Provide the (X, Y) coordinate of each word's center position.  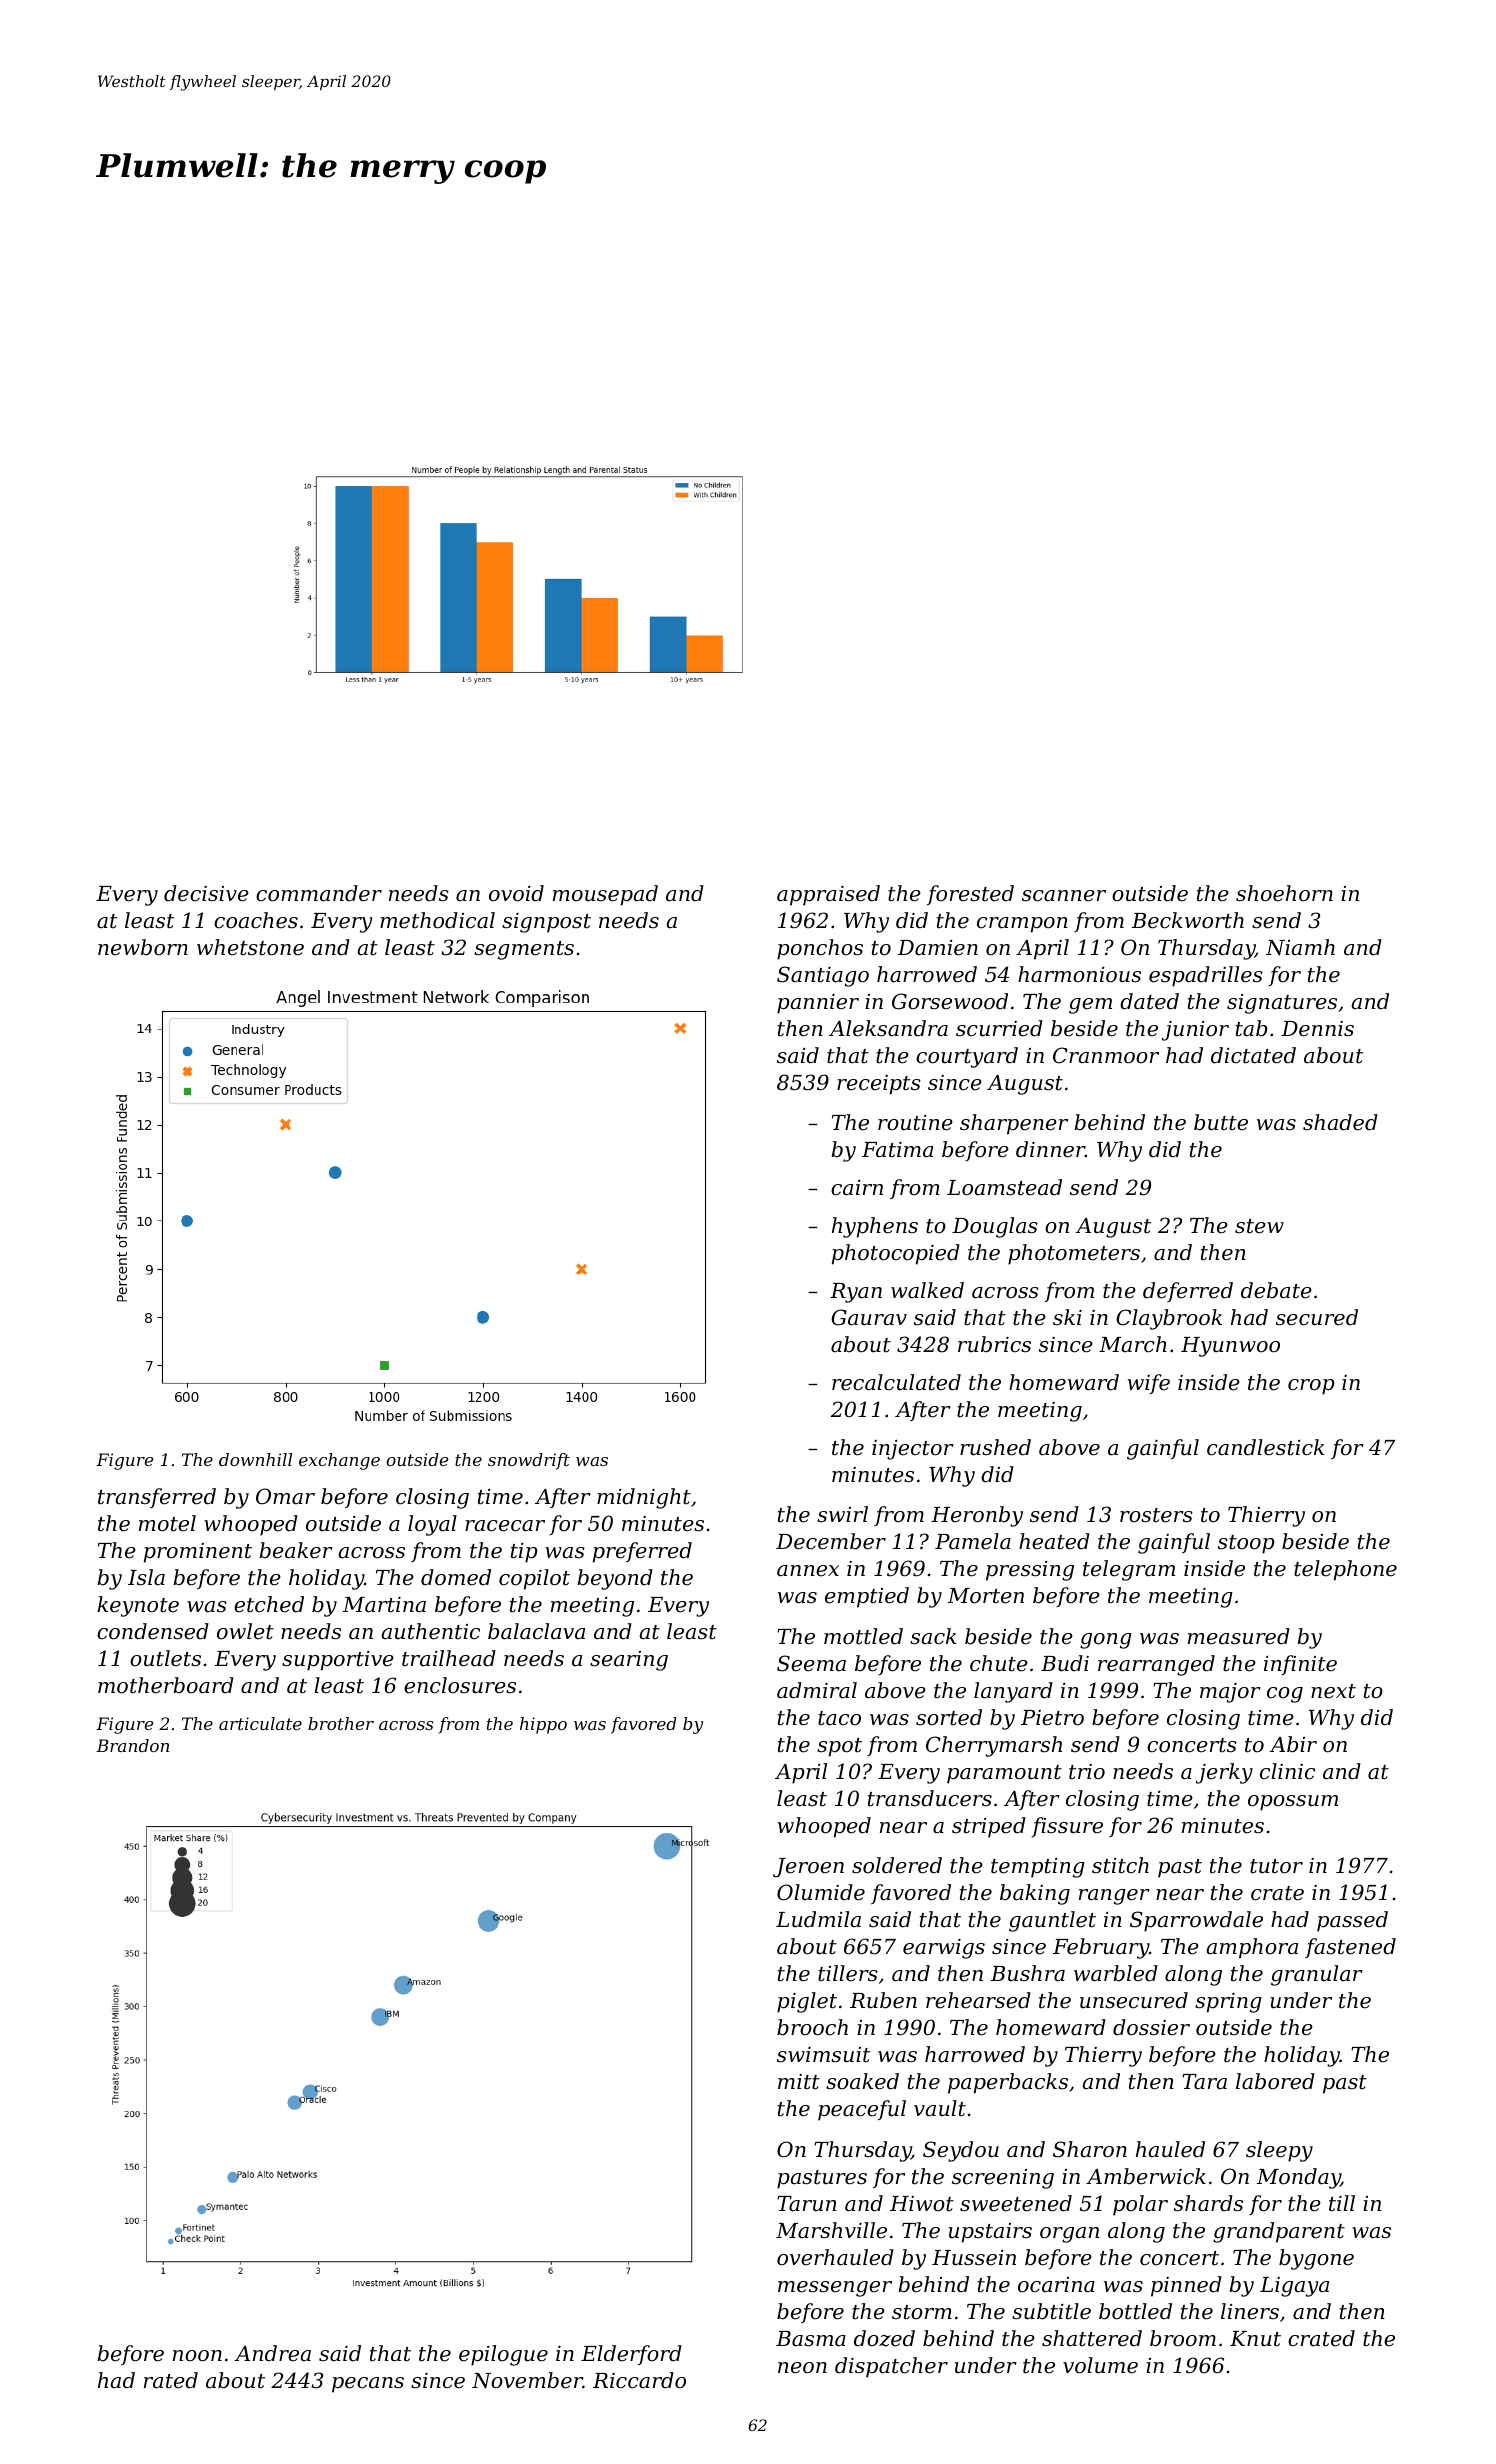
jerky (1224, 1773)
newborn (143, 947)
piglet (807, 2002)
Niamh (1300, 947)
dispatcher (891, 2367)
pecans (368, 2385)
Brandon (132, 1745)
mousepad (605, 895)
